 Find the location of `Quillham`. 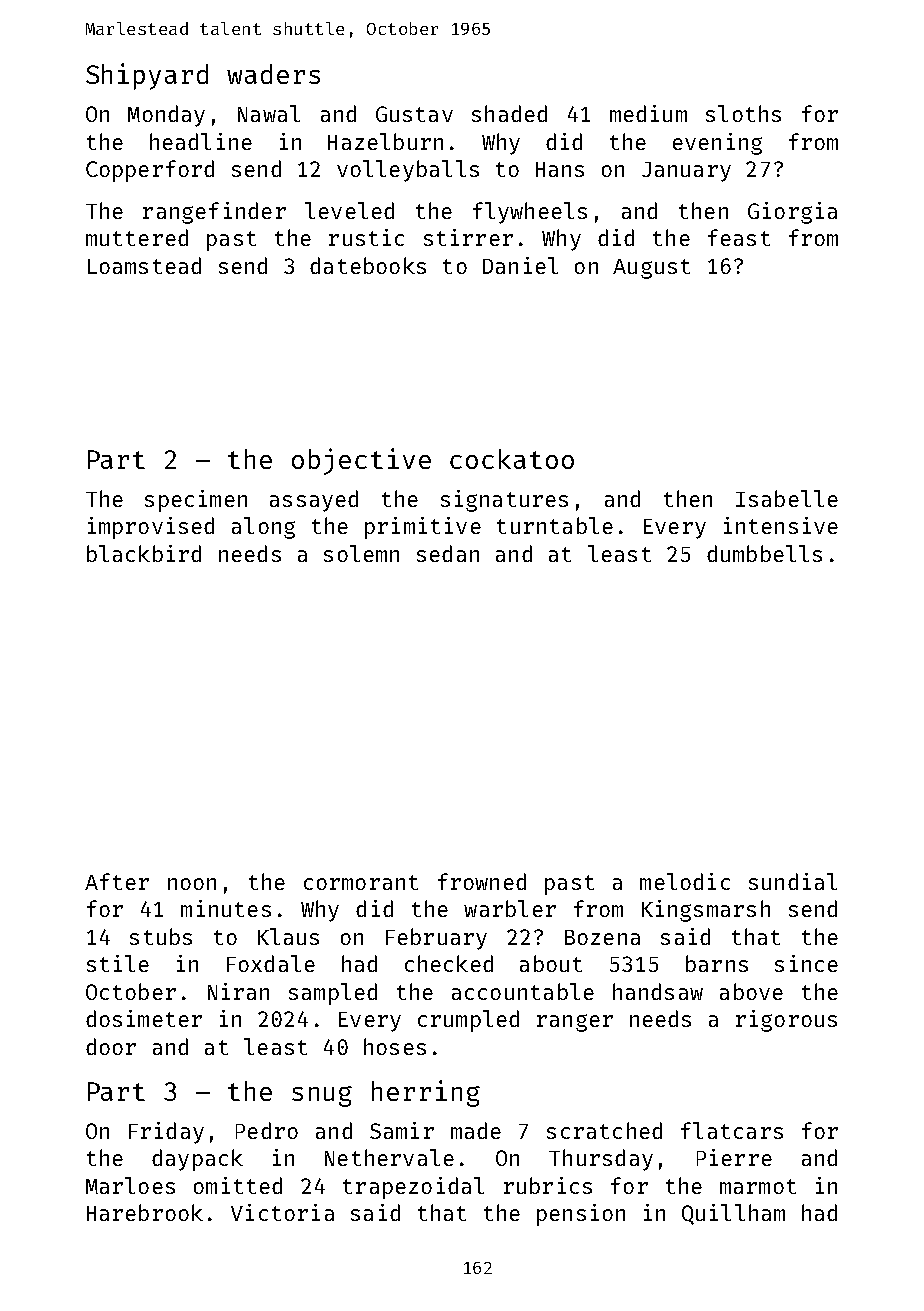

Quillham is located at coordinates (733, 1214).
